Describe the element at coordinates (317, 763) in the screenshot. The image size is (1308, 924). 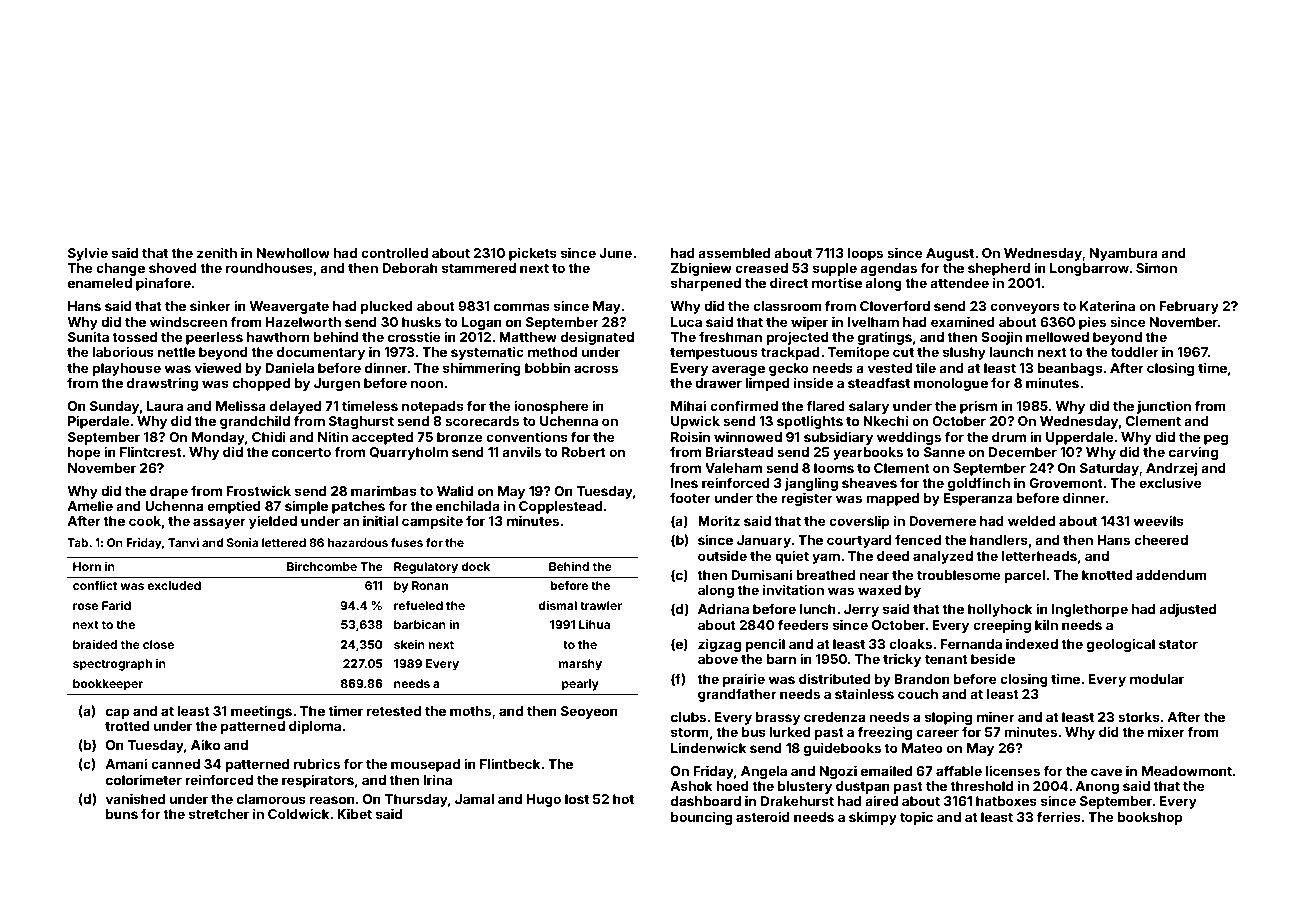
I see `rubrics` at that location.
